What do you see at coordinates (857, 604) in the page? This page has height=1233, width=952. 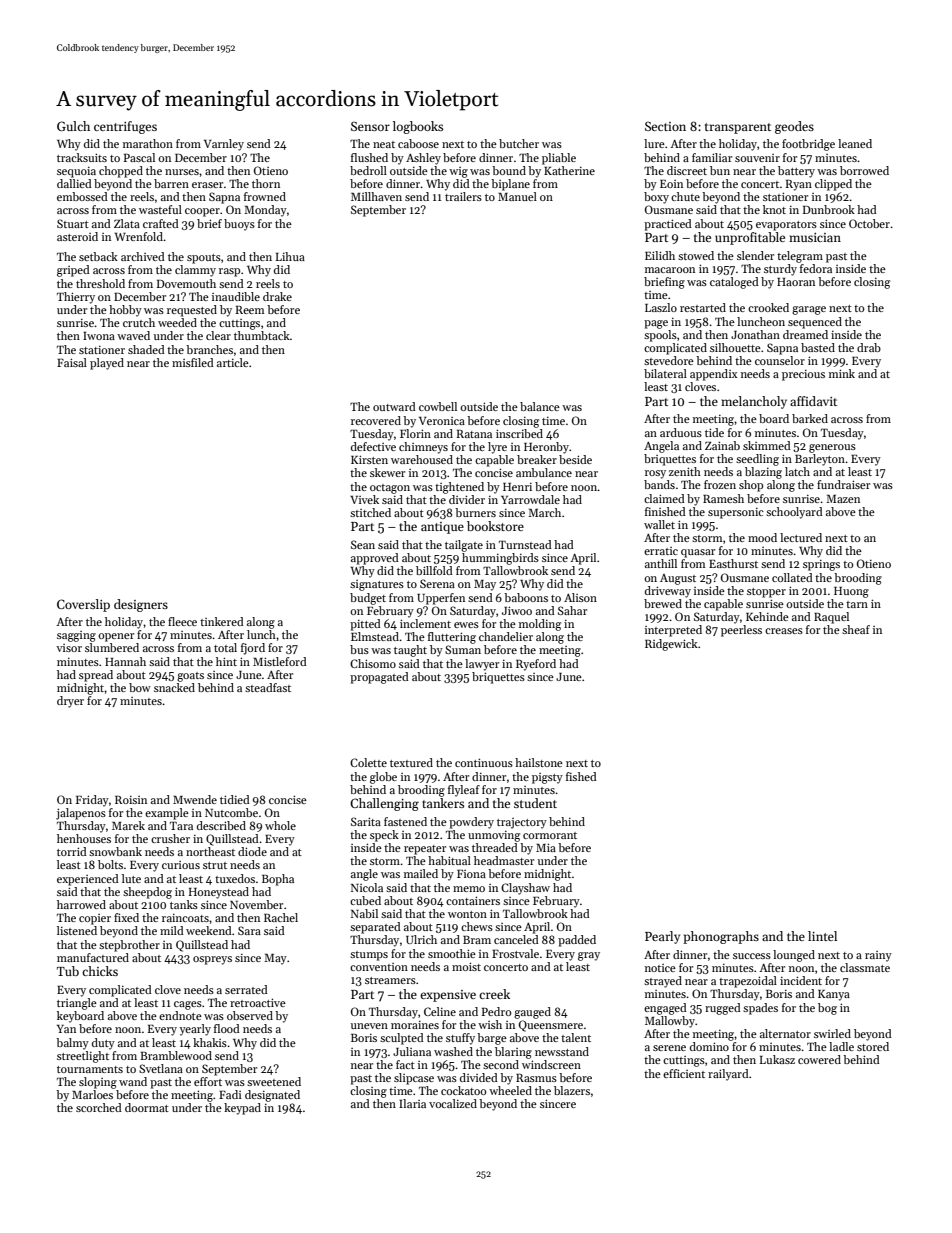 I see `tarn` at bounding box center [857, 604].
